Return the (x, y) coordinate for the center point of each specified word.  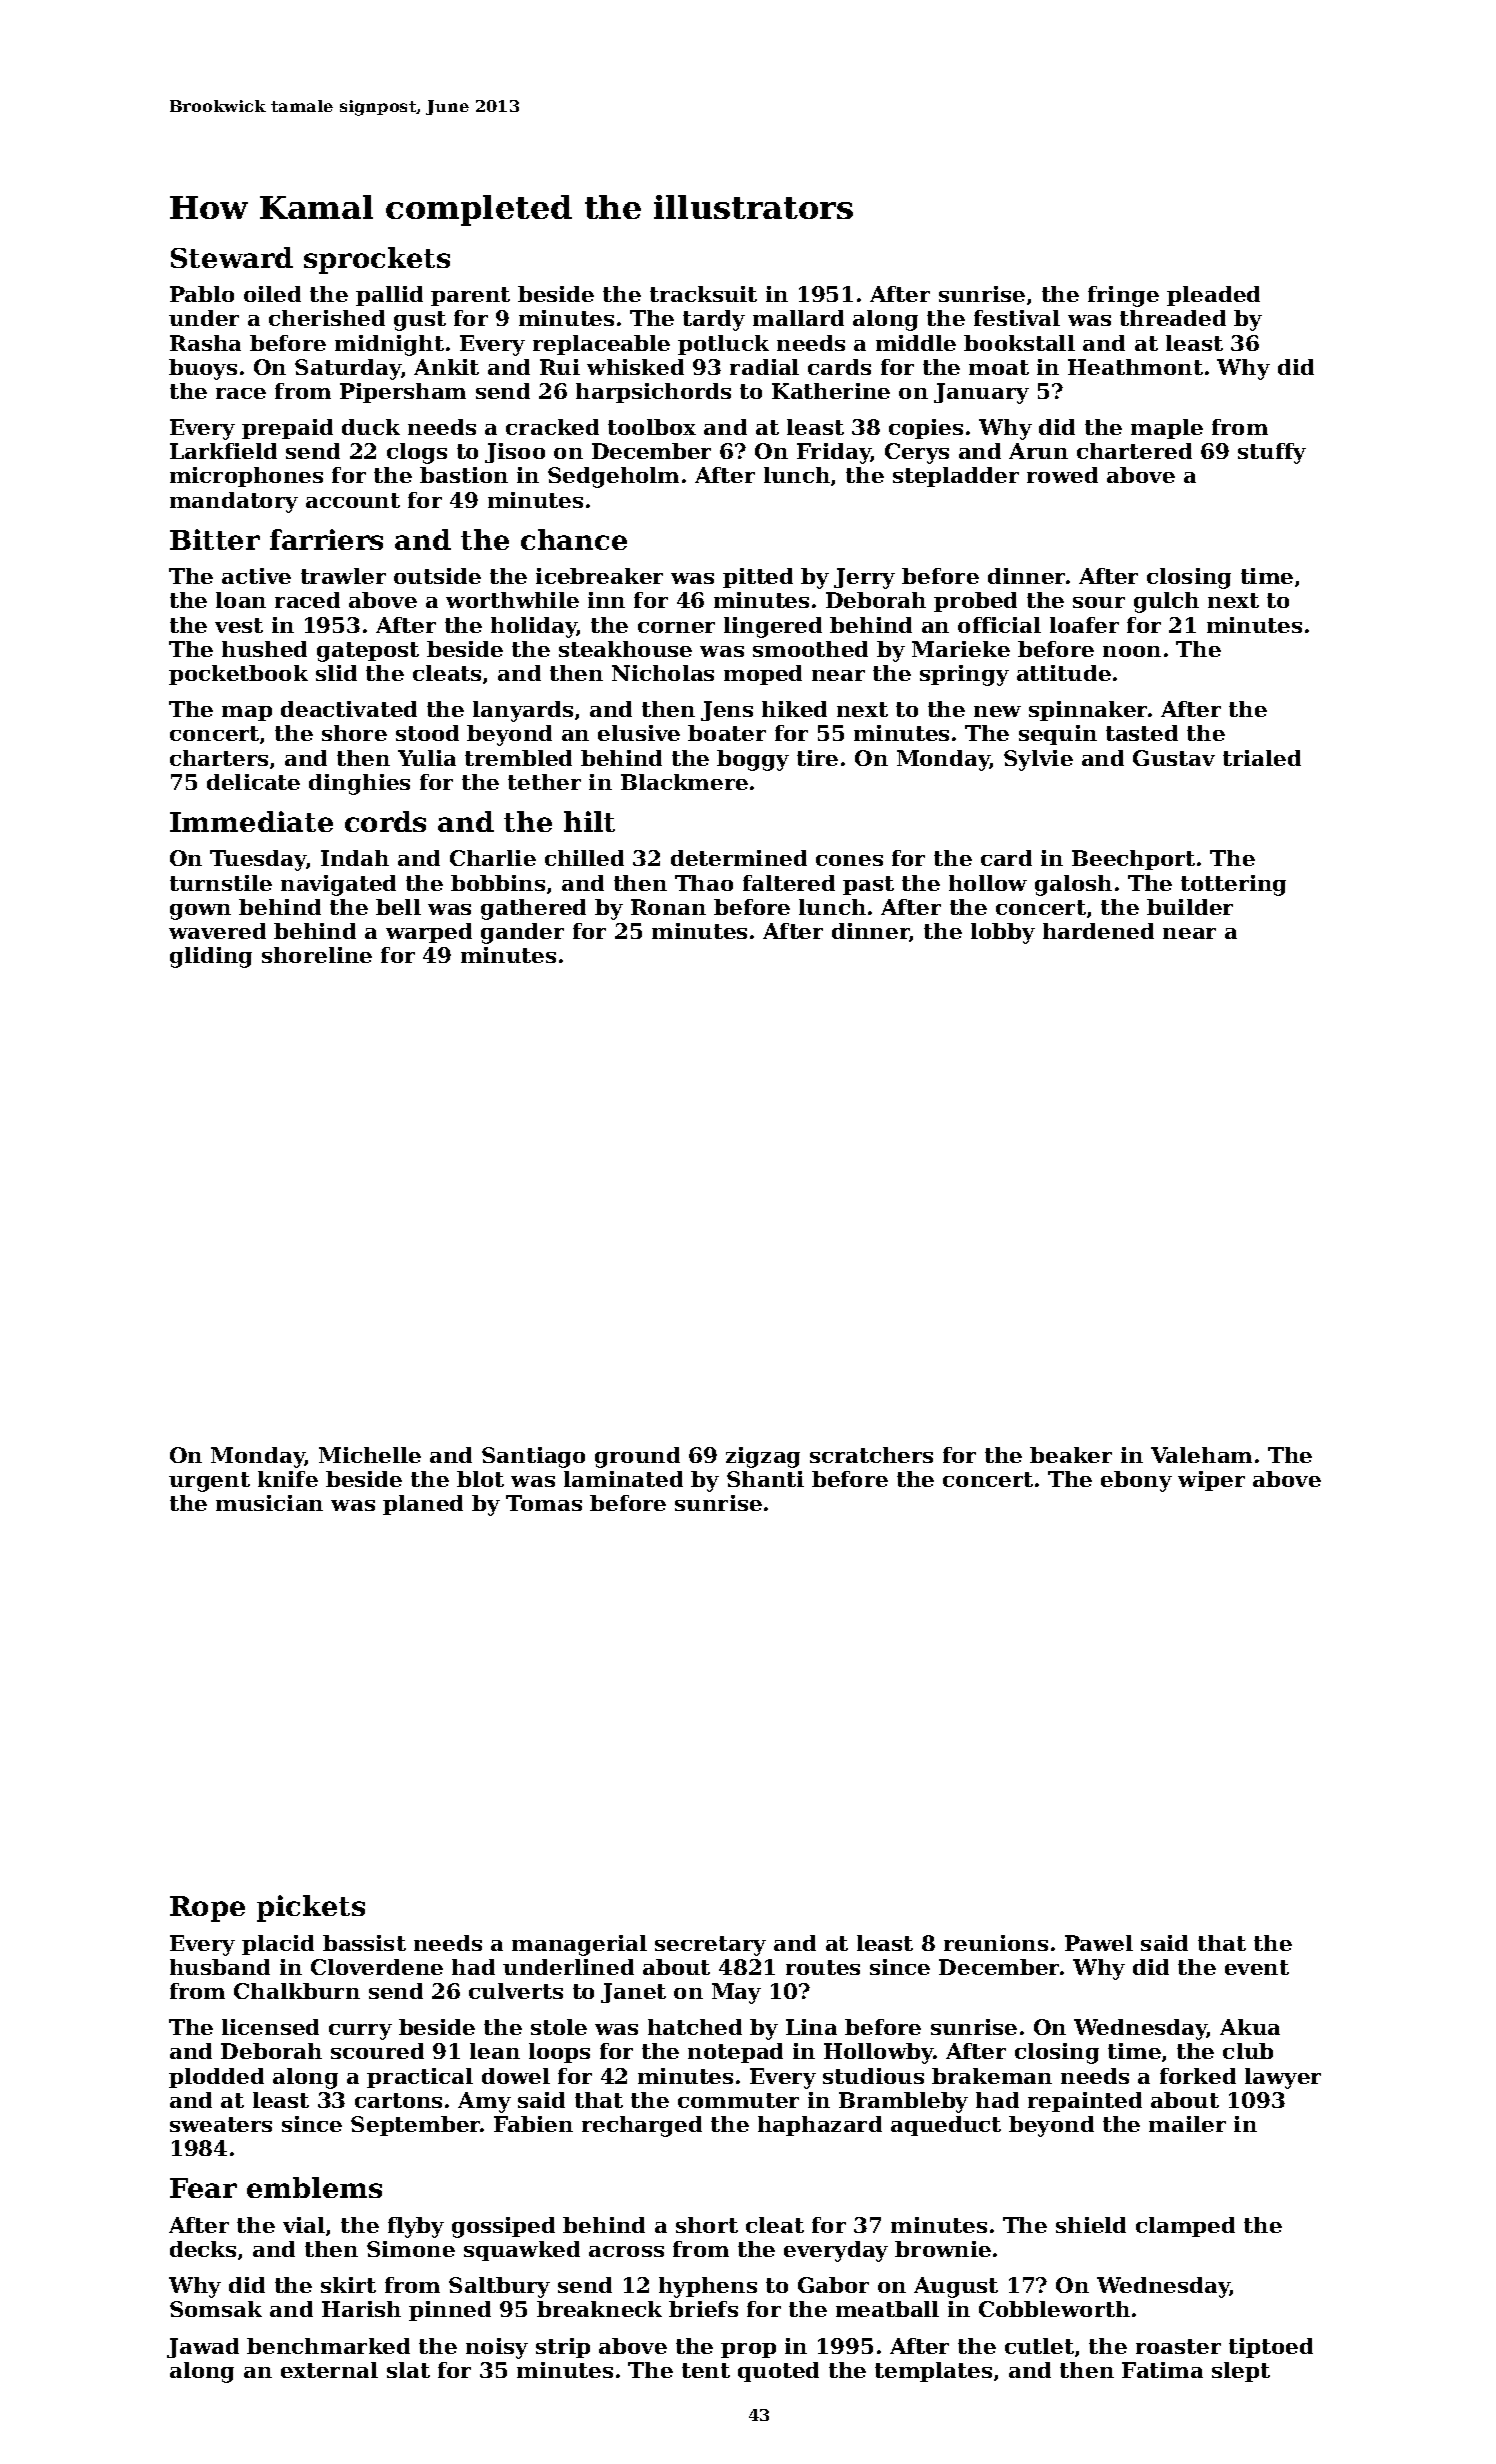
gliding (211, 957)
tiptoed (1271, 2348)
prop (748, 2350)
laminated (623, 1479)
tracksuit (703, 294)
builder (1190, 907)
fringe (1123, 296)
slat (408, 2370)
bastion (464, 475)
